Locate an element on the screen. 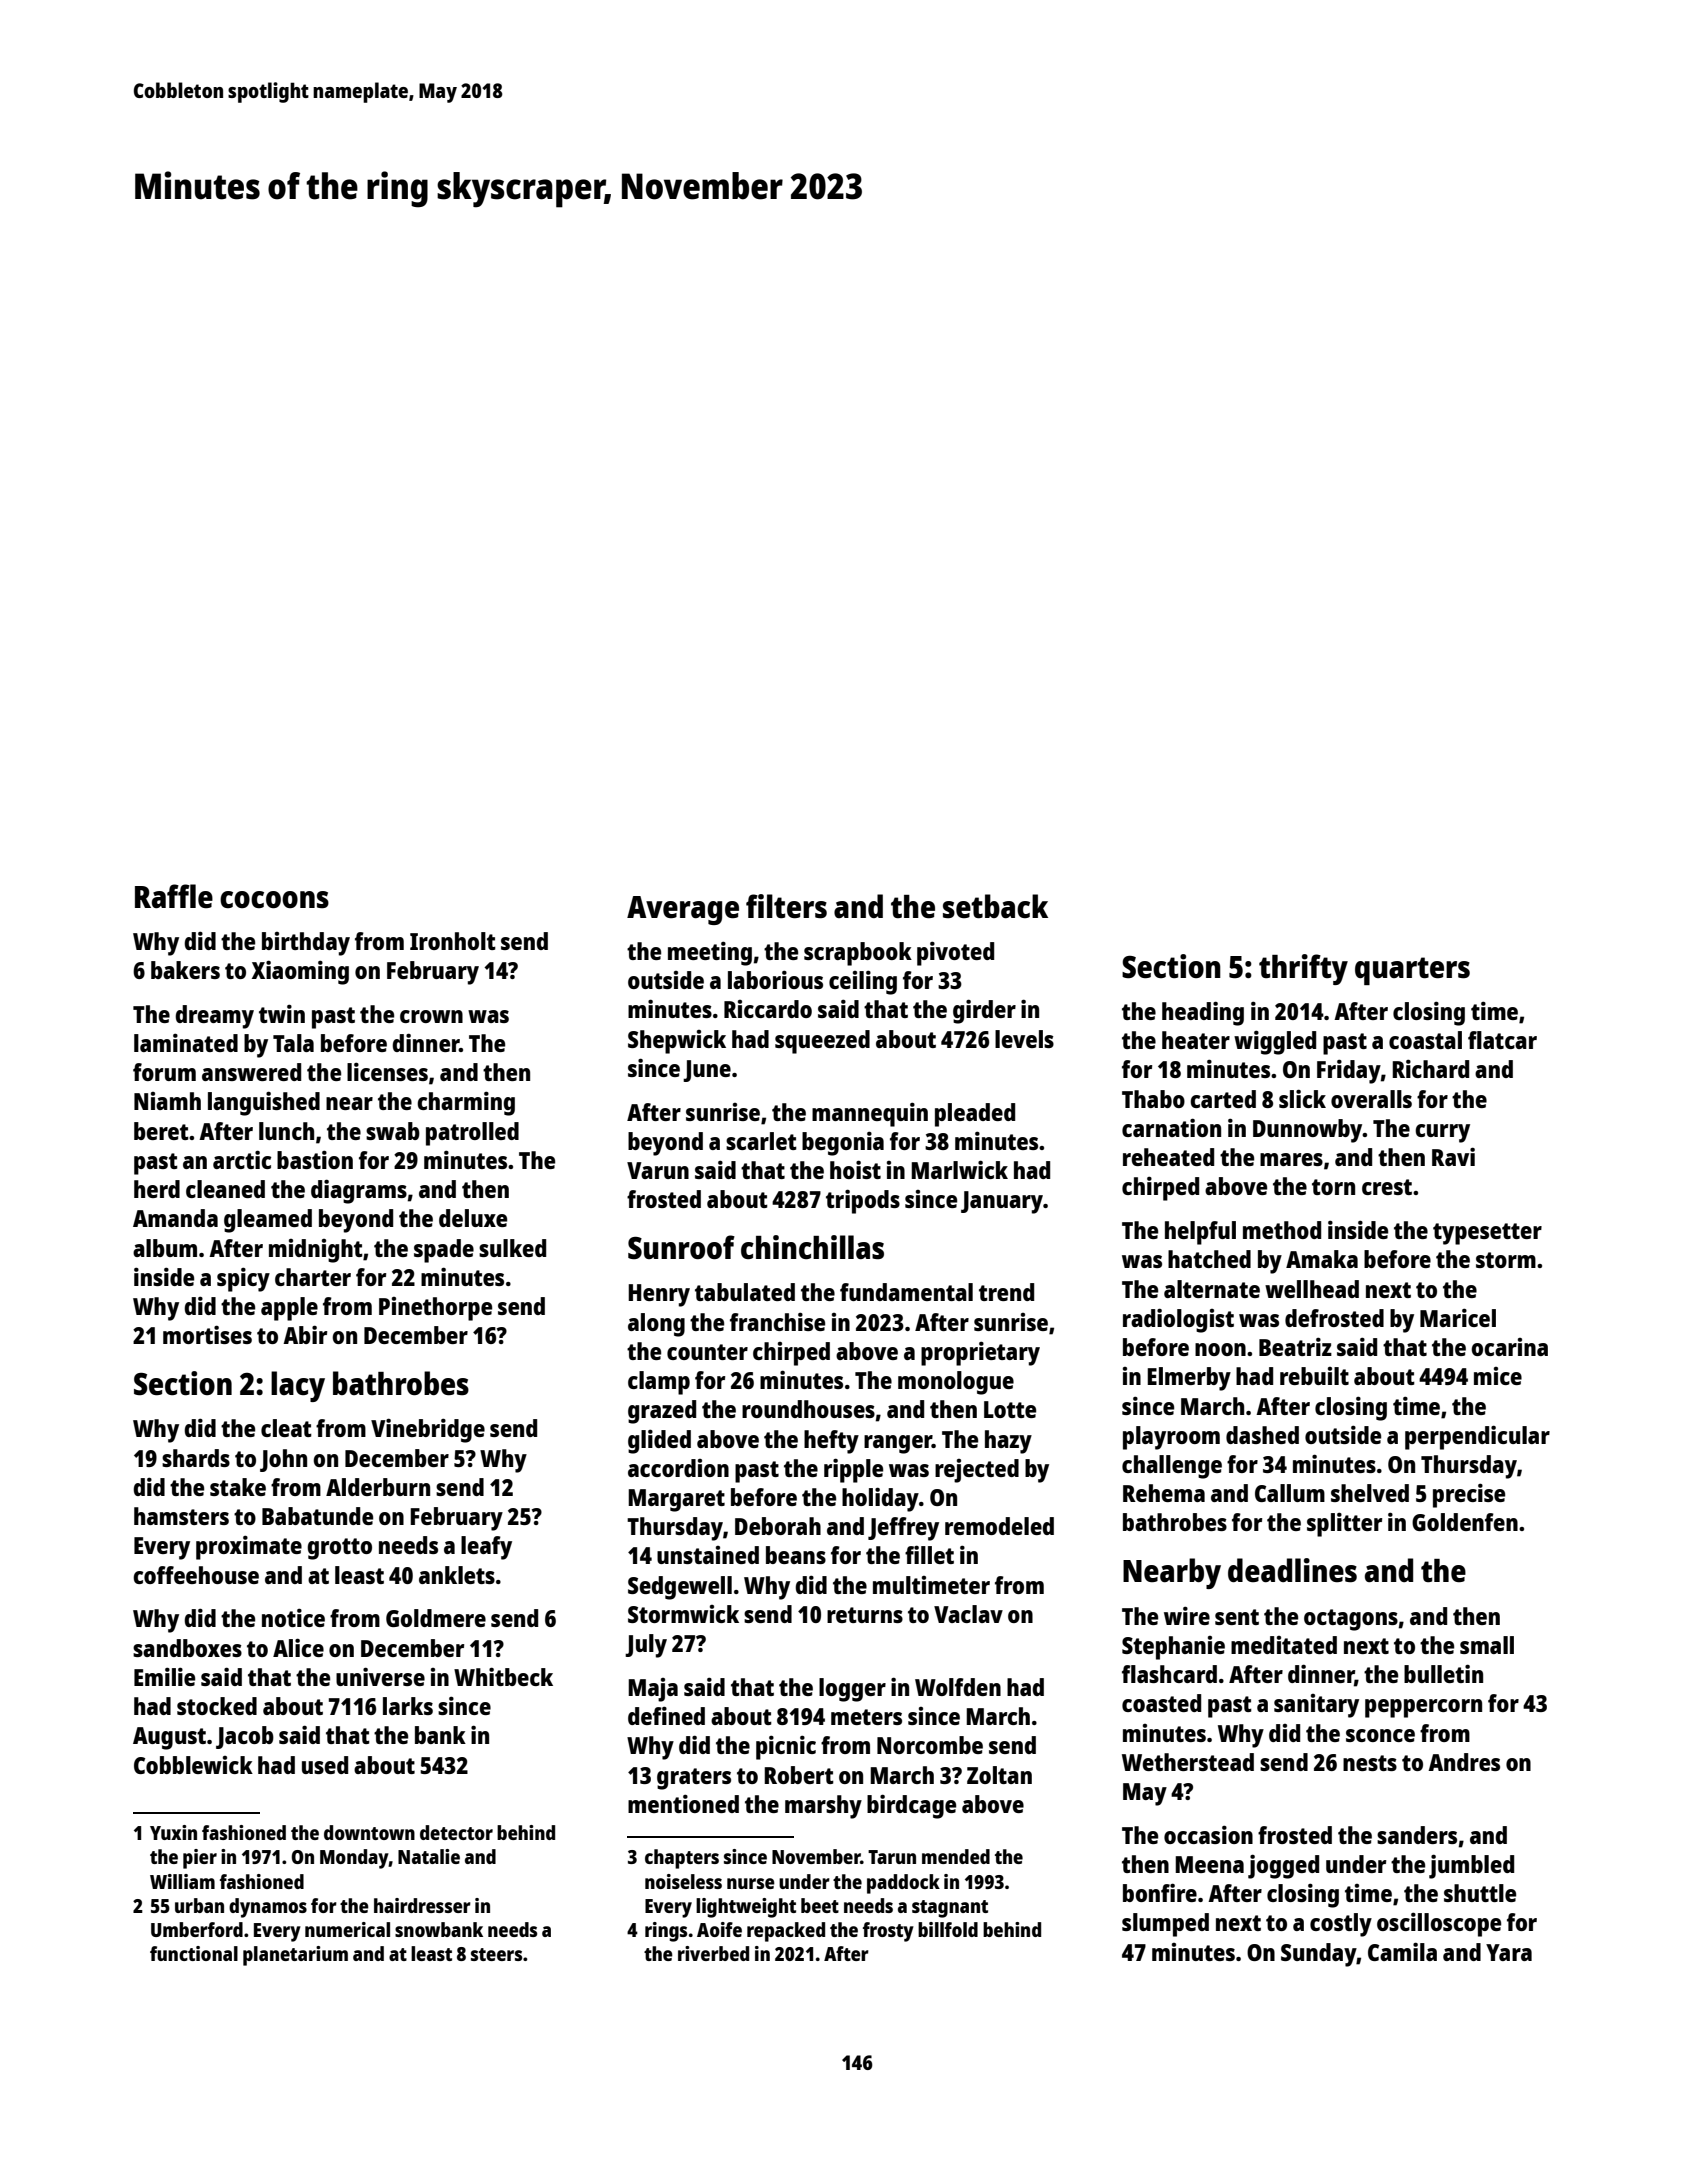  setback is located at coordinates (995, 906).
